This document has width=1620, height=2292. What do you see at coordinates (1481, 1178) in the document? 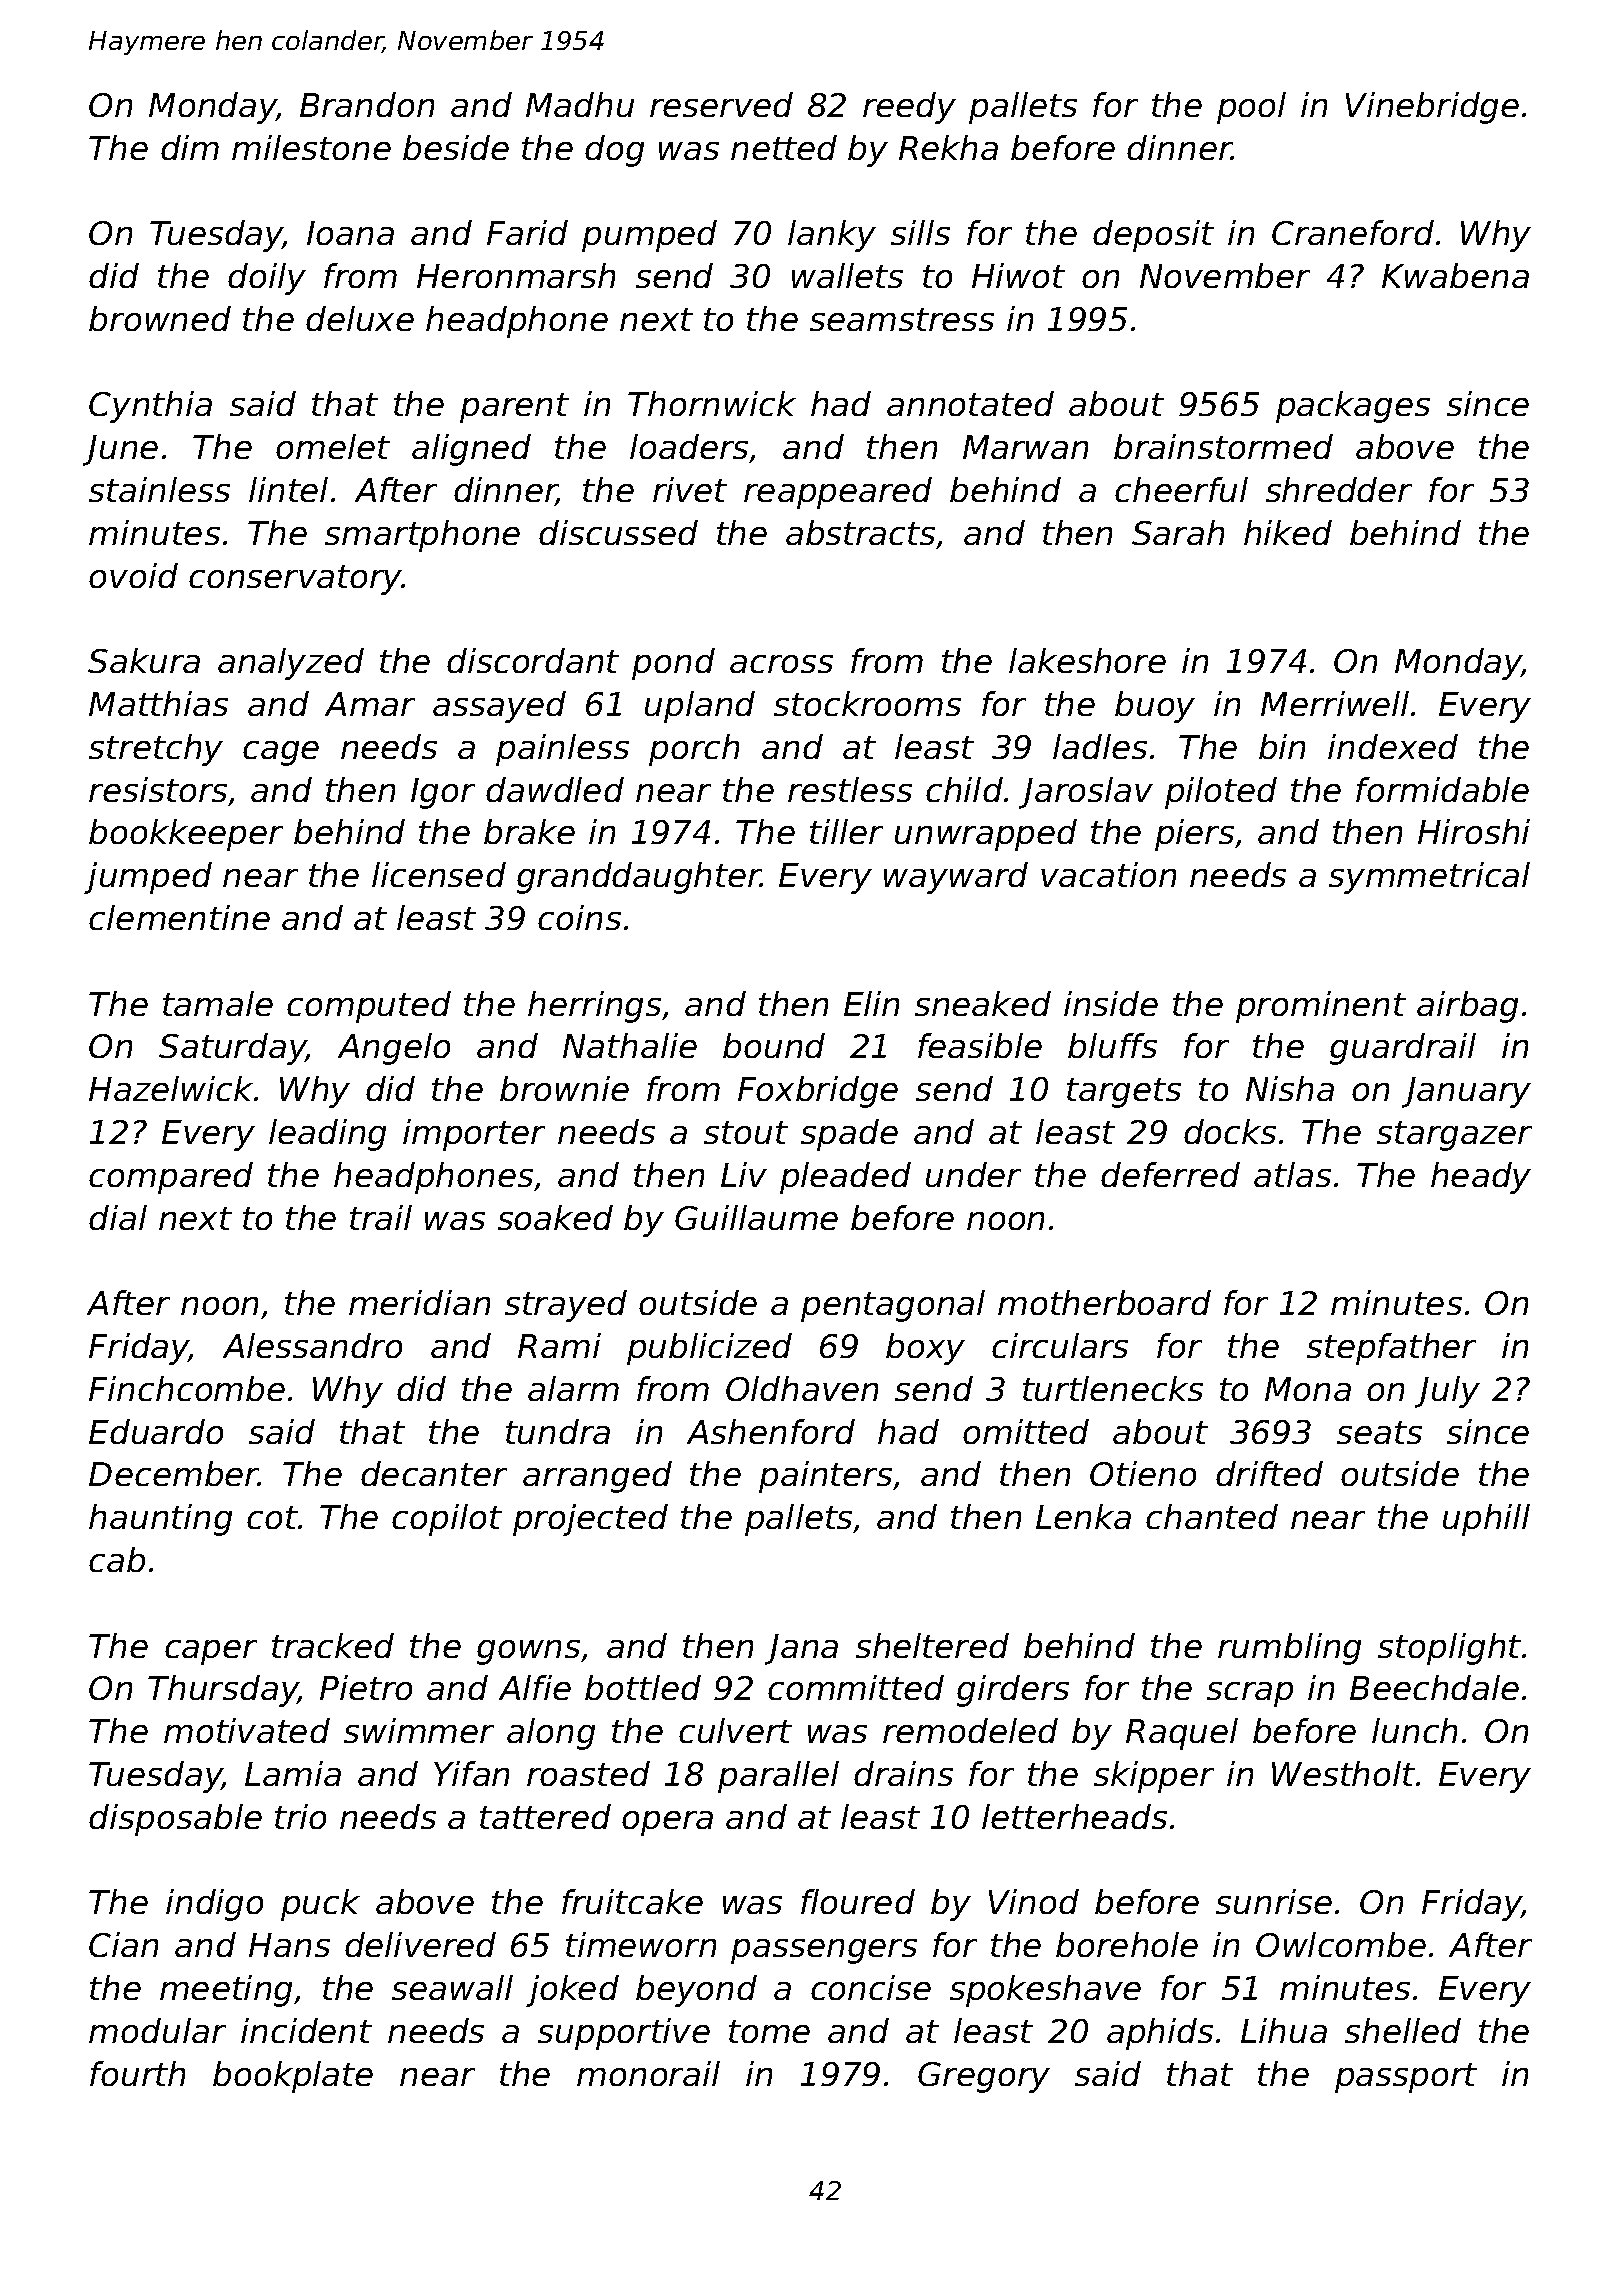
I see `heady` at bounding box center [1481, 1178].
